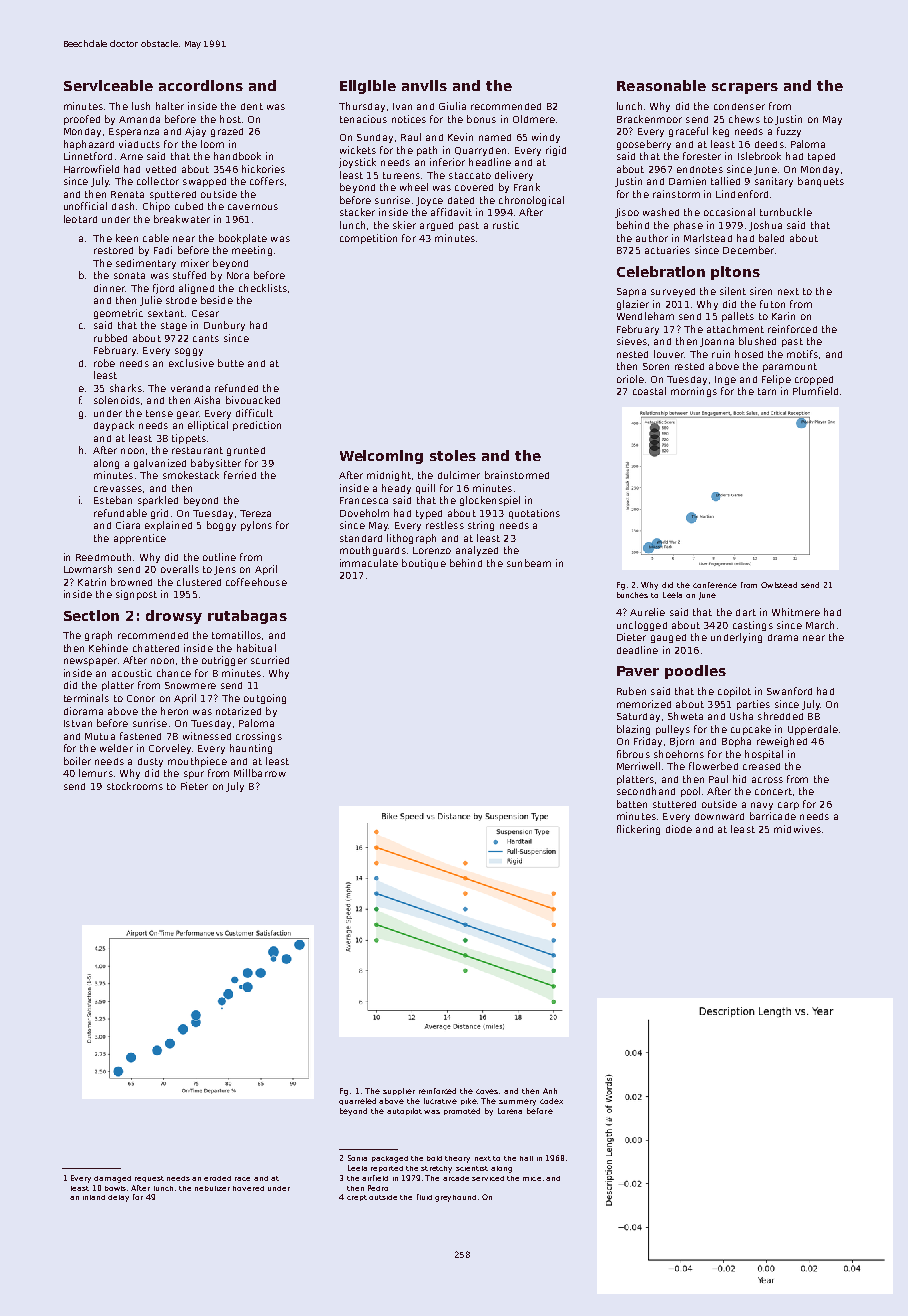 This screenshot has width=908, height=1316. Describe the element at coordinates (189, 439) in the screenshot. I see `tippets` at that location.
